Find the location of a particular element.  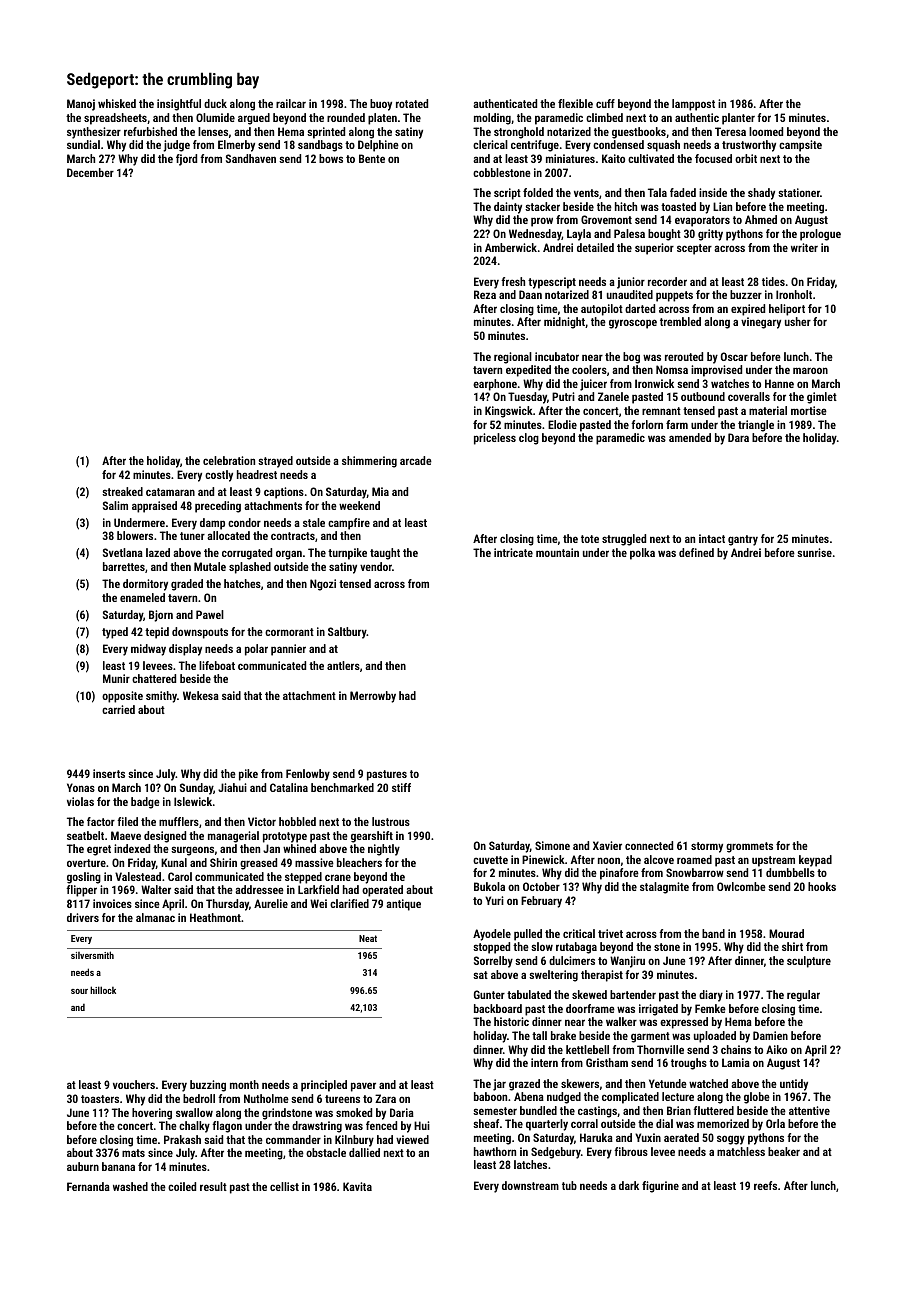

stormy is located at coordinates (707, 847).
